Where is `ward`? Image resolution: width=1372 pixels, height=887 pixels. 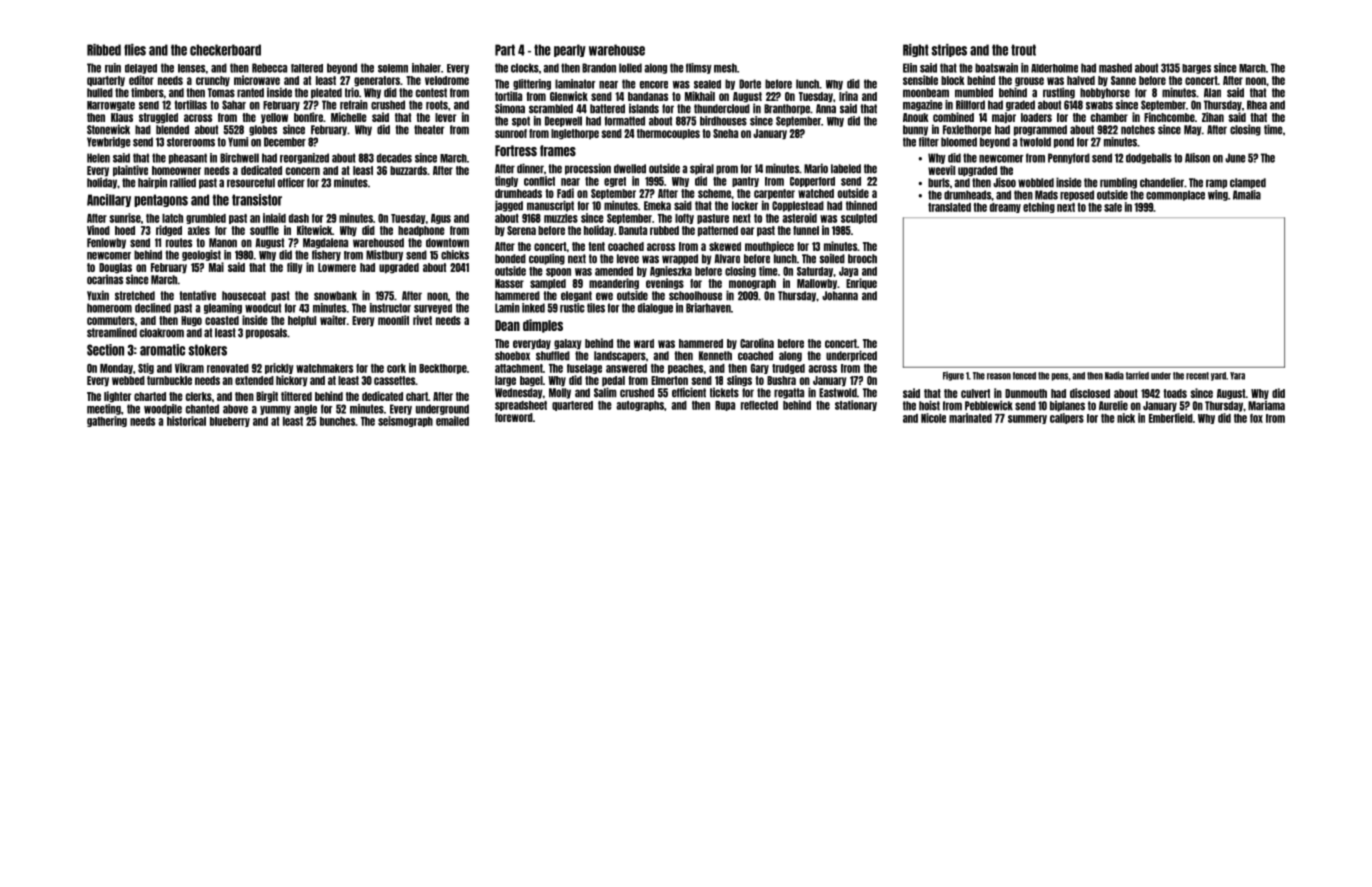 ward is located at coordinates (644, 343).
